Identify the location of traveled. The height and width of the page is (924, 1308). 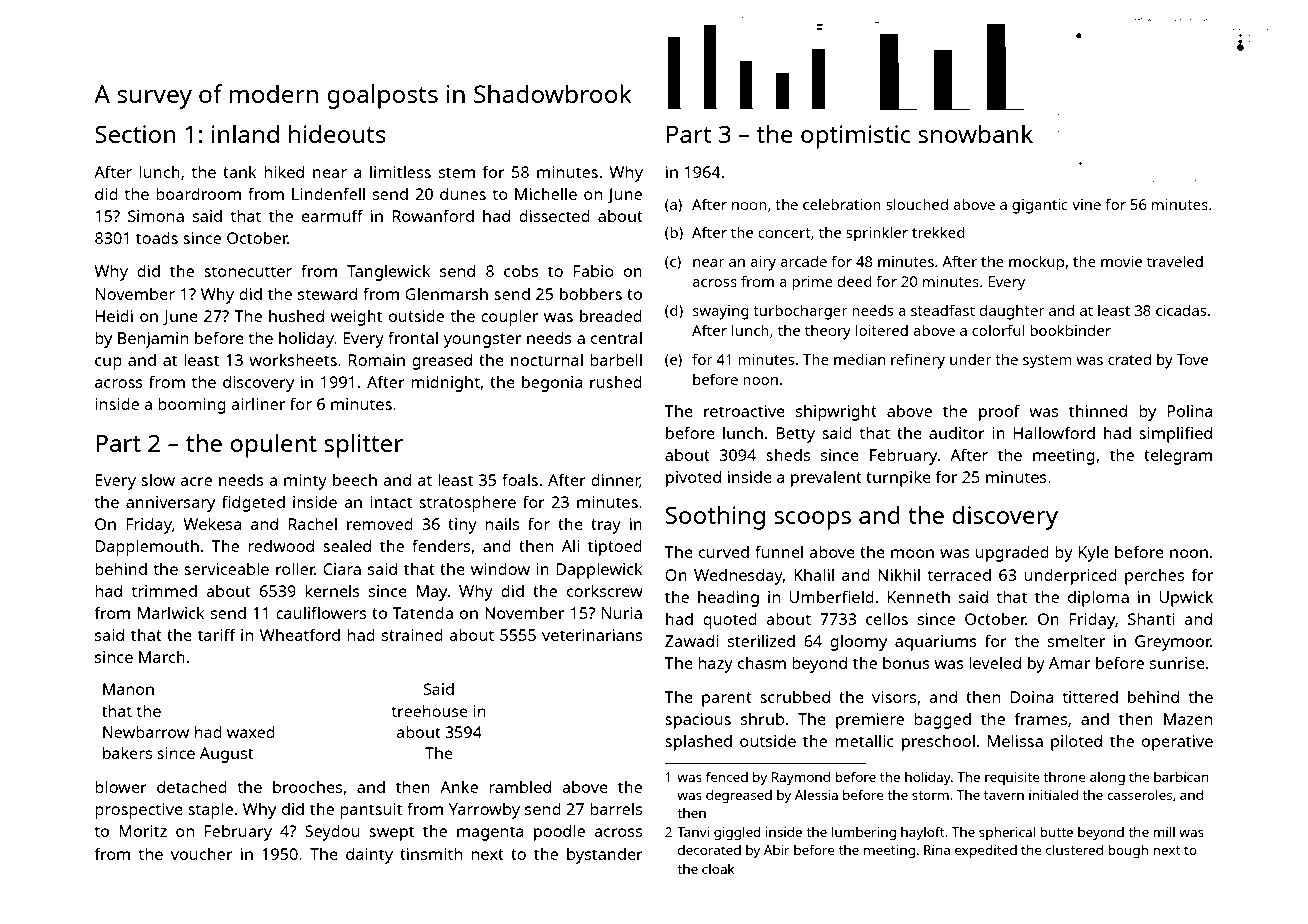
(1175, 261).
